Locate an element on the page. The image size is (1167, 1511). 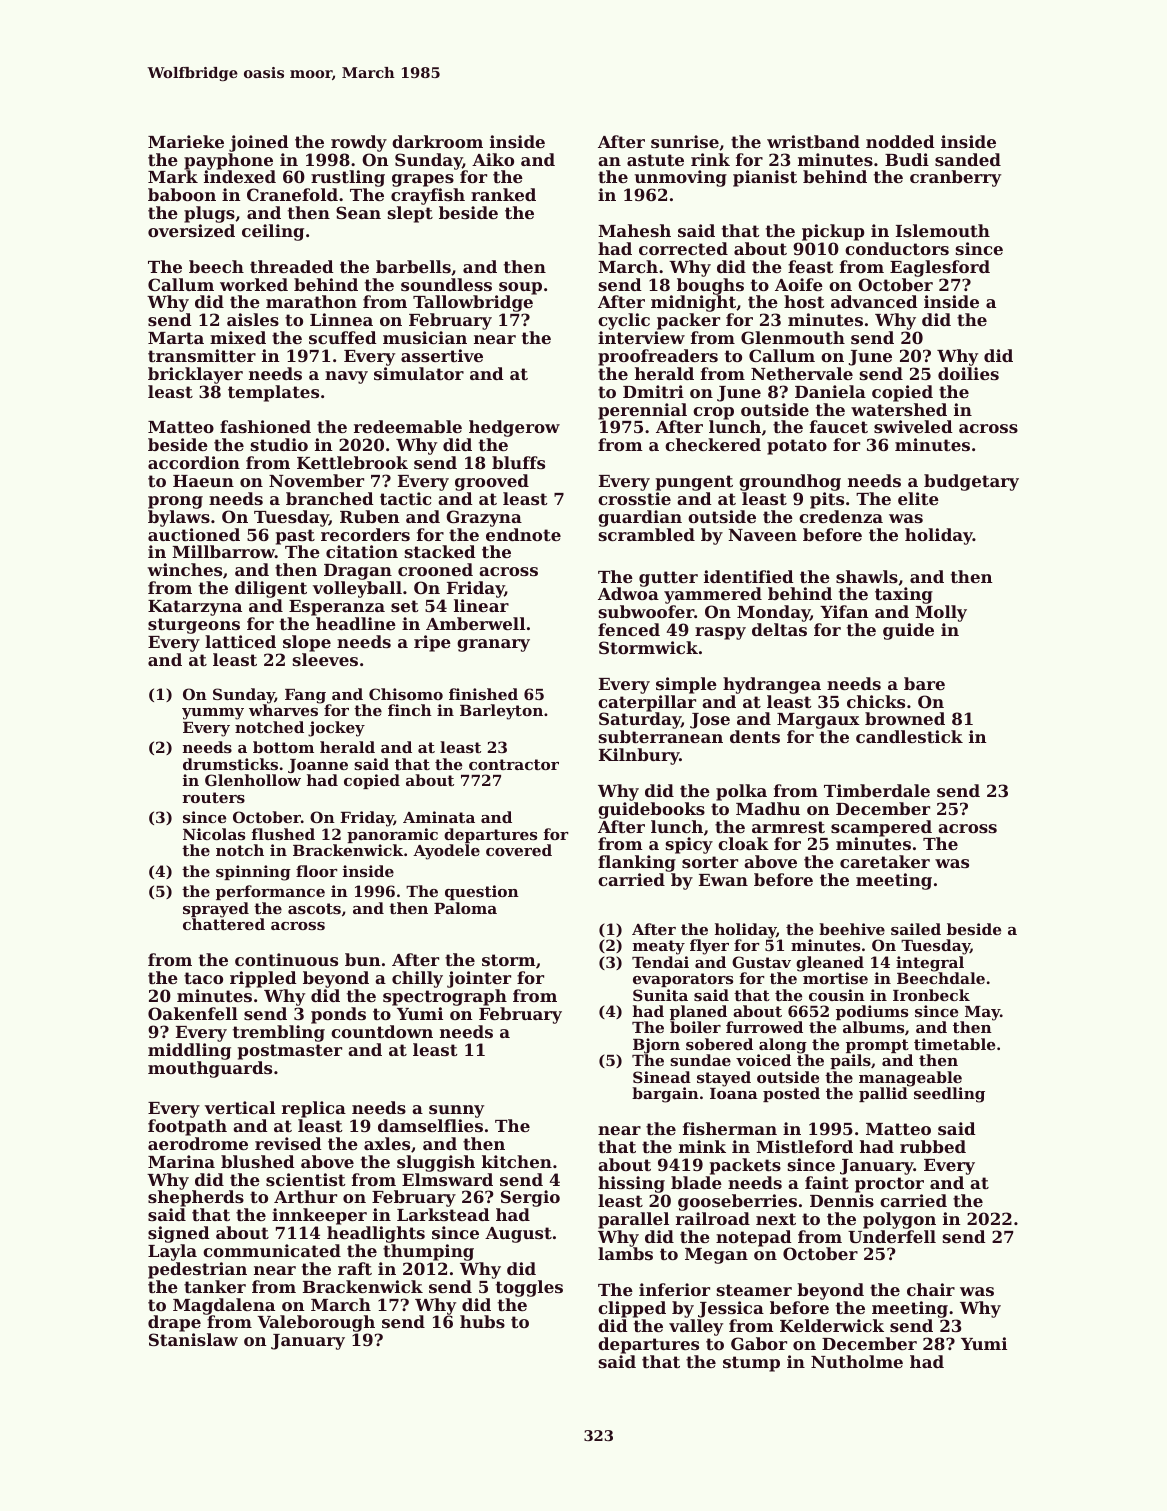
slope is located at coordinates (307, 643).
